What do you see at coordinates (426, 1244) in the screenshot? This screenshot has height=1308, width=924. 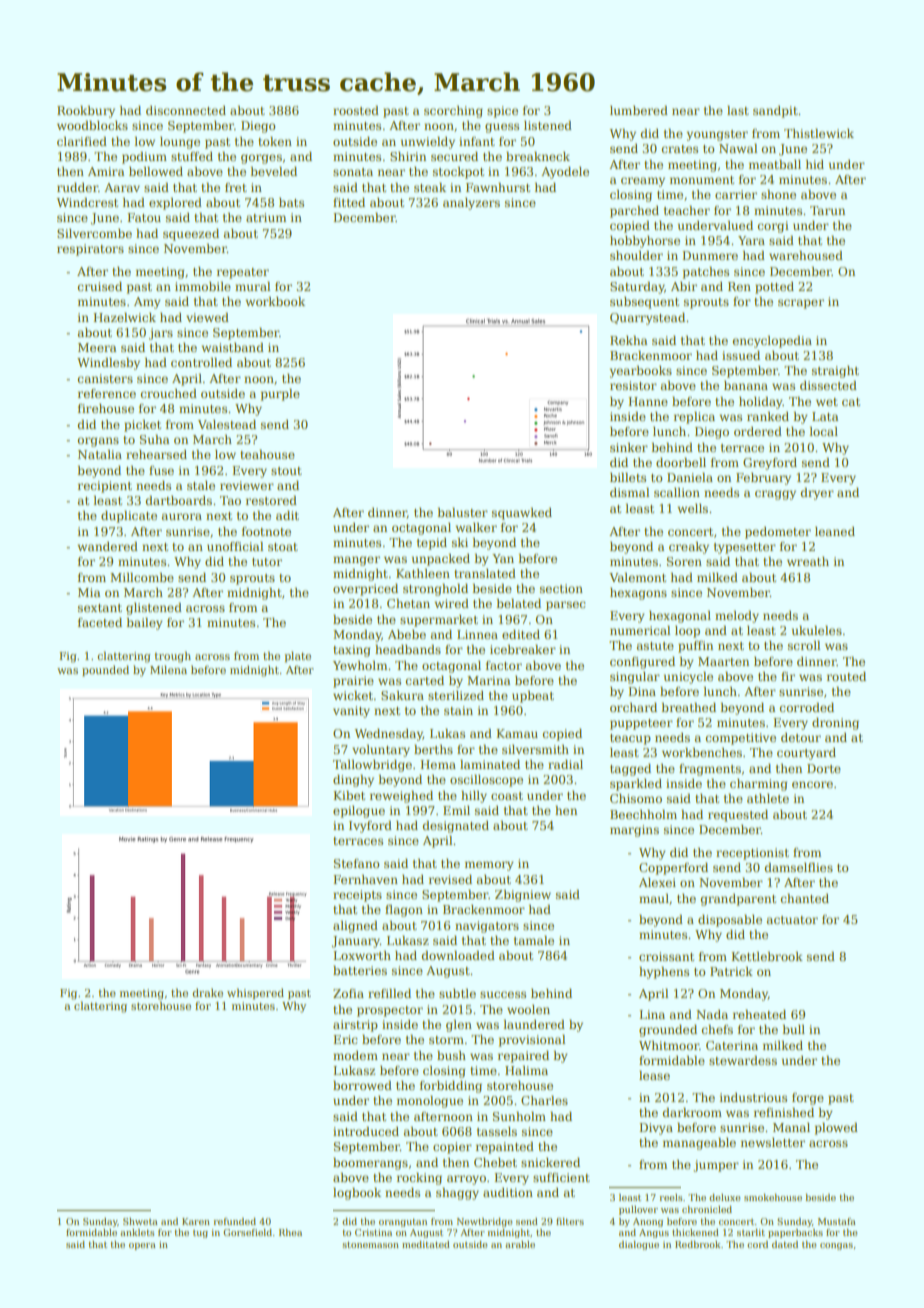 I see `meditated` at bounding box center [426, 1244].
